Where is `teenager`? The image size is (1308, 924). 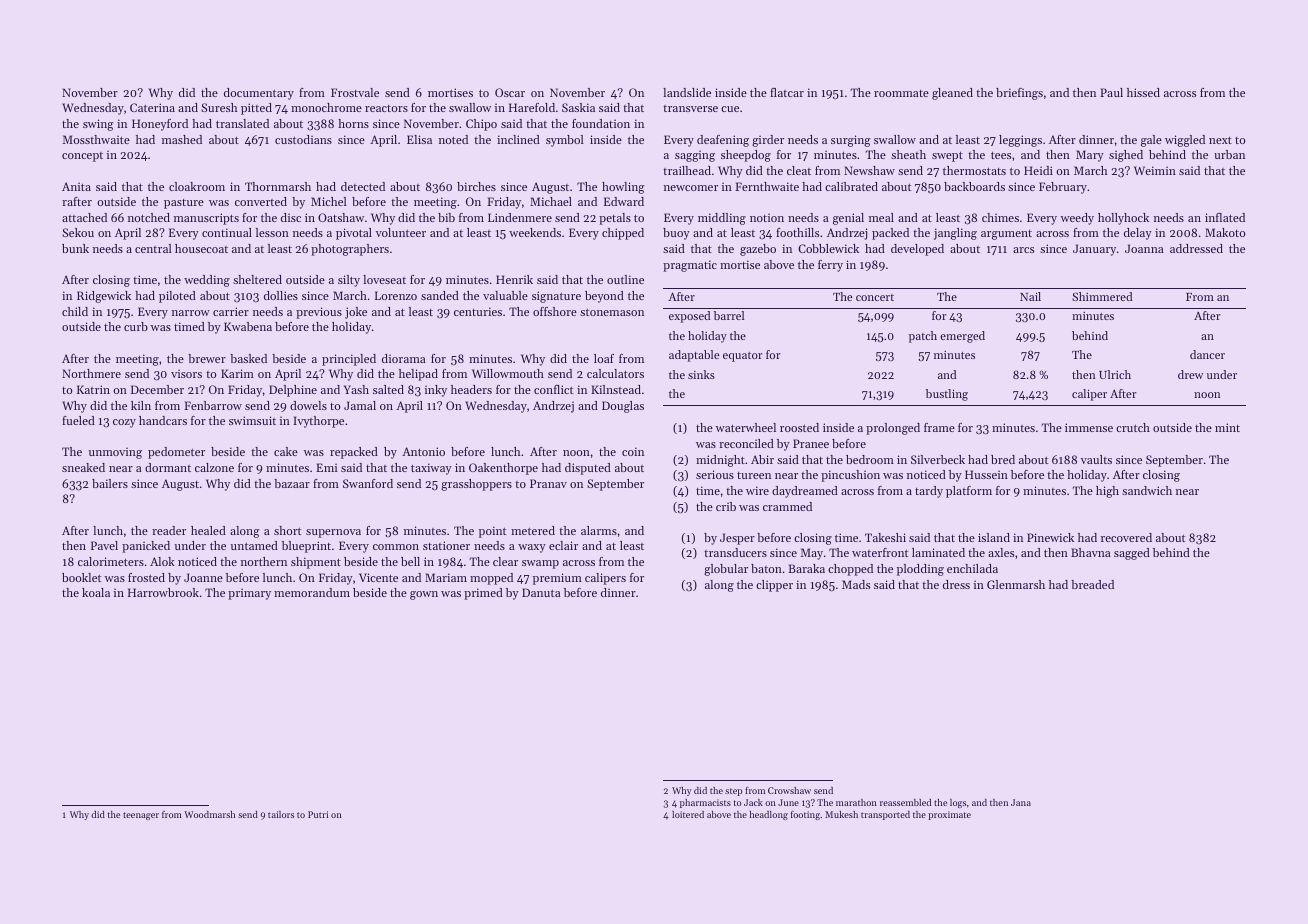 teenager is located at coordinates (141, 816).
